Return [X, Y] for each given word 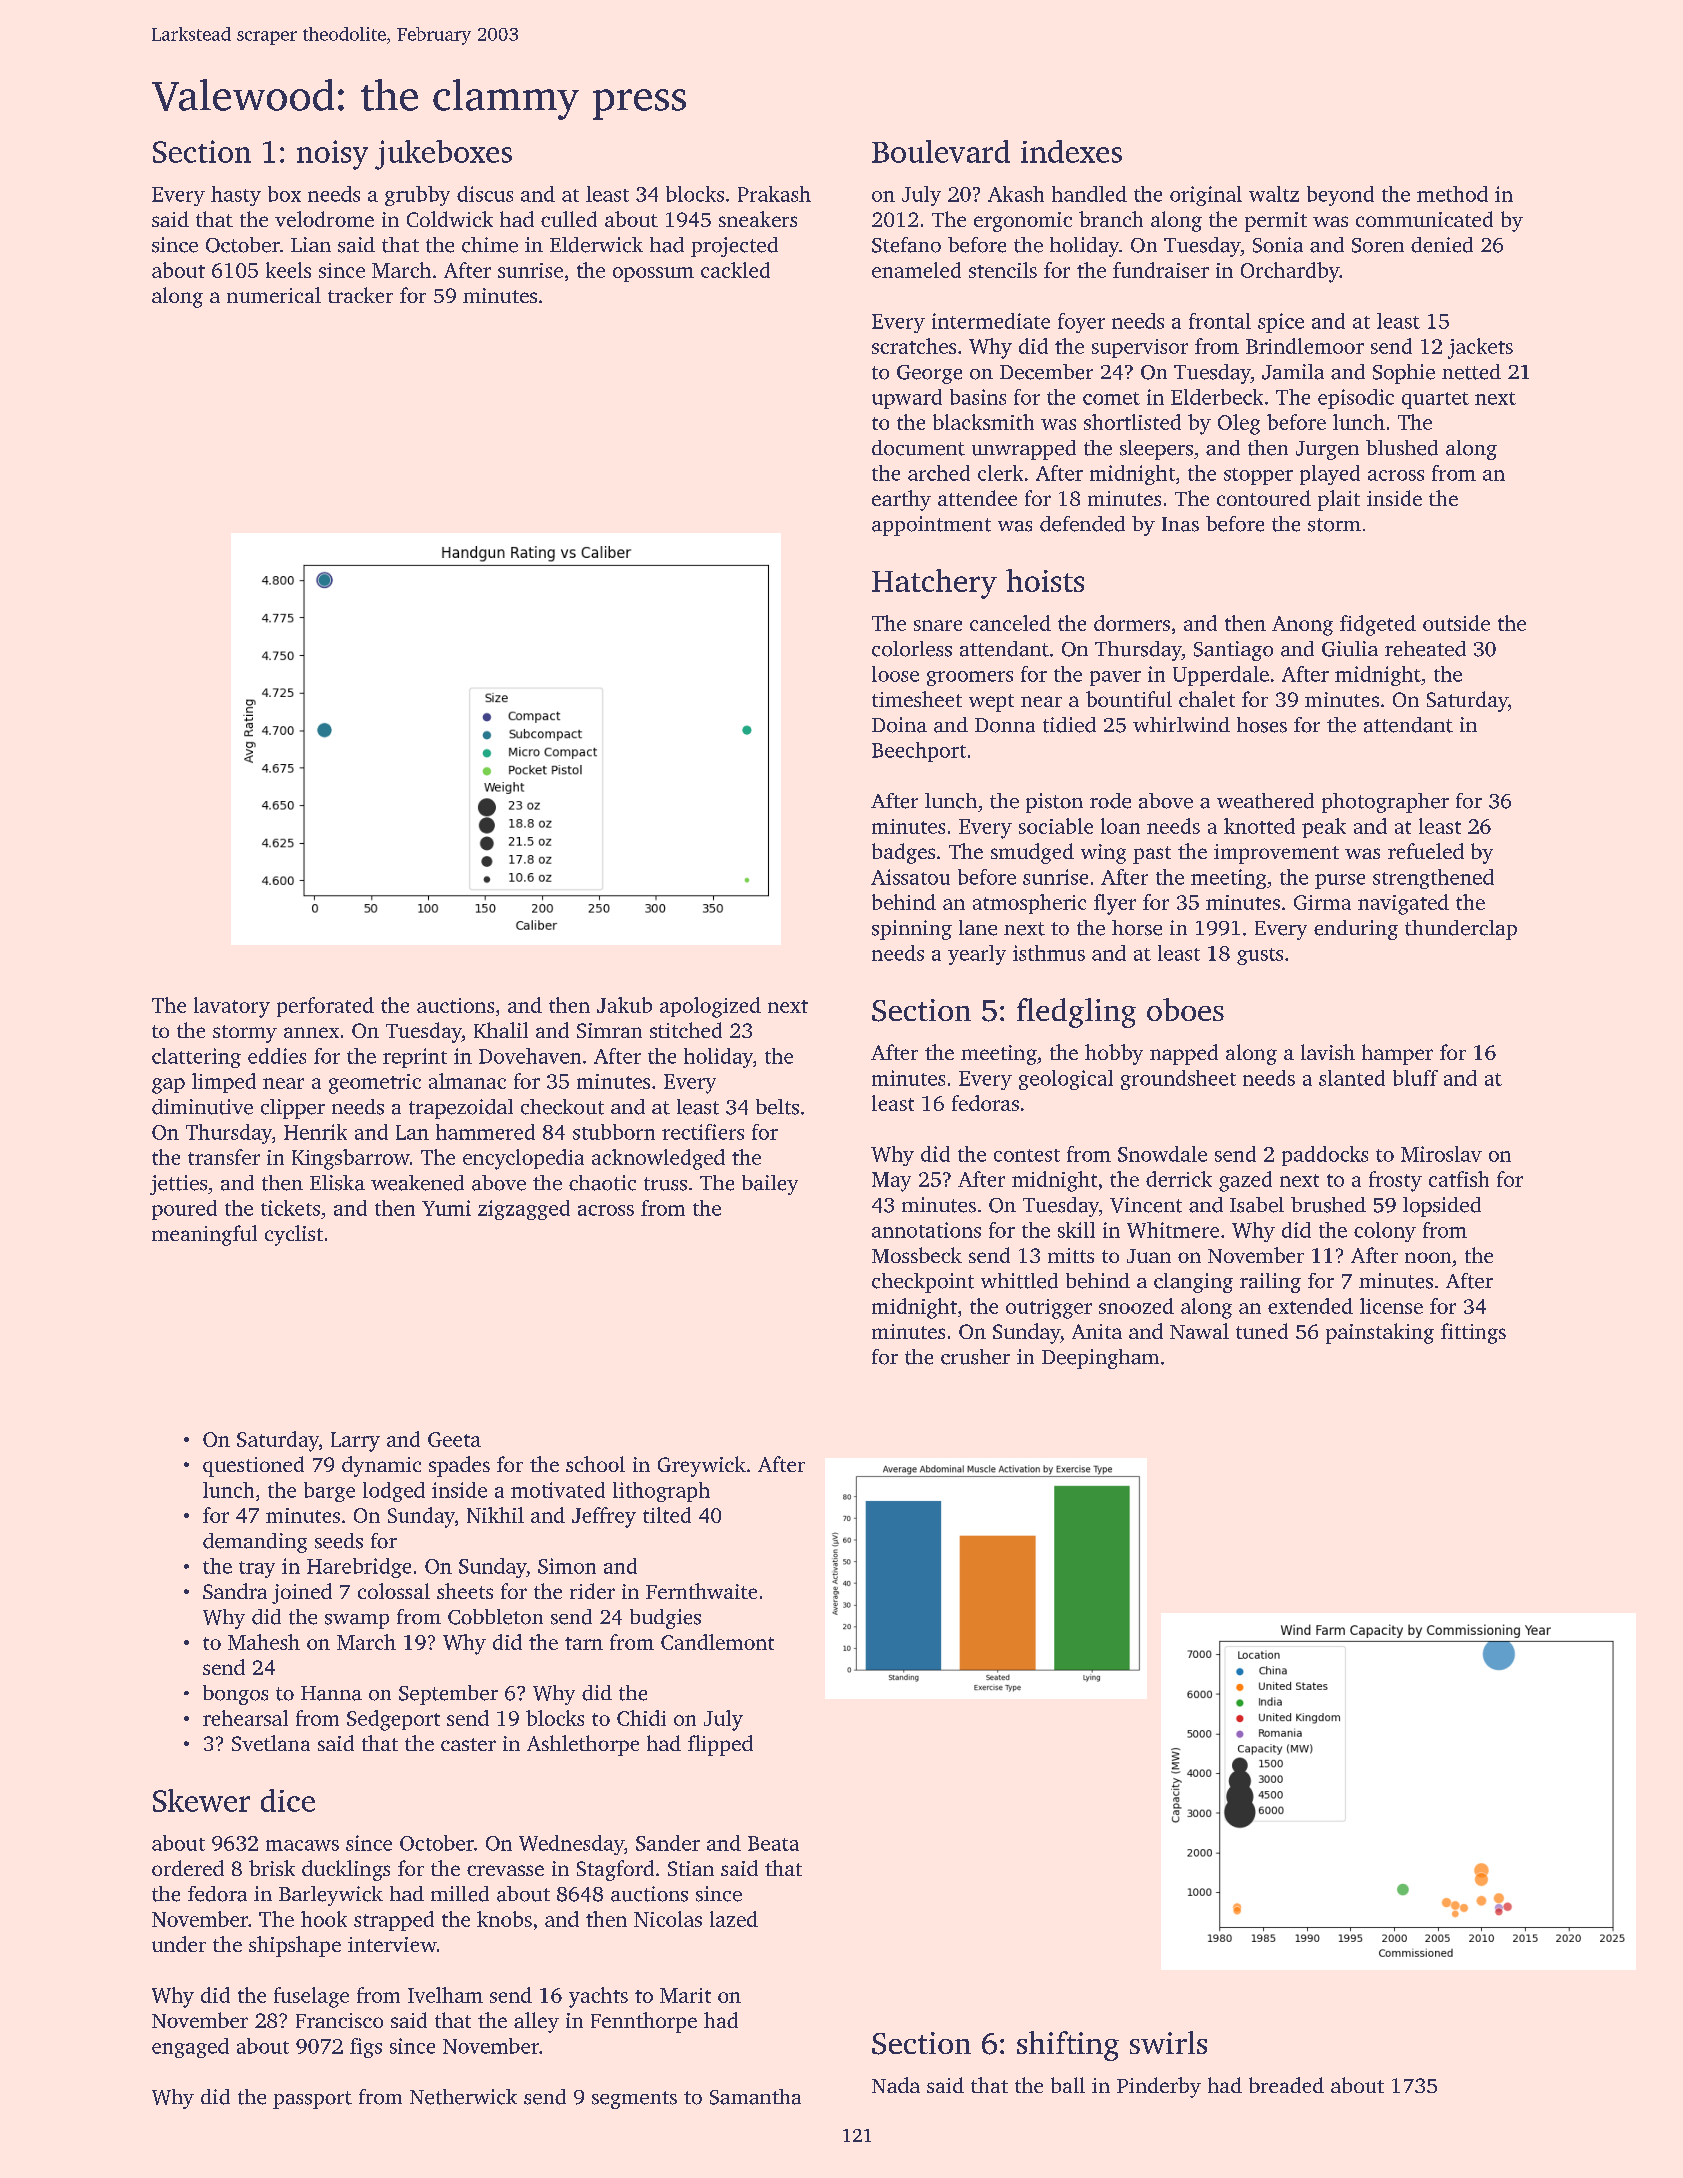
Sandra [235, 1591]
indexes [1071, 151]
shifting [1068, 2046]
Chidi [641, 1718]
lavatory [232, 1007]
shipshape [295, 1946]
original [1206, 196]
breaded [1286, 2085]
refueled [1426, 851]
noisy [332, 155]
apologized [710, 1007]
